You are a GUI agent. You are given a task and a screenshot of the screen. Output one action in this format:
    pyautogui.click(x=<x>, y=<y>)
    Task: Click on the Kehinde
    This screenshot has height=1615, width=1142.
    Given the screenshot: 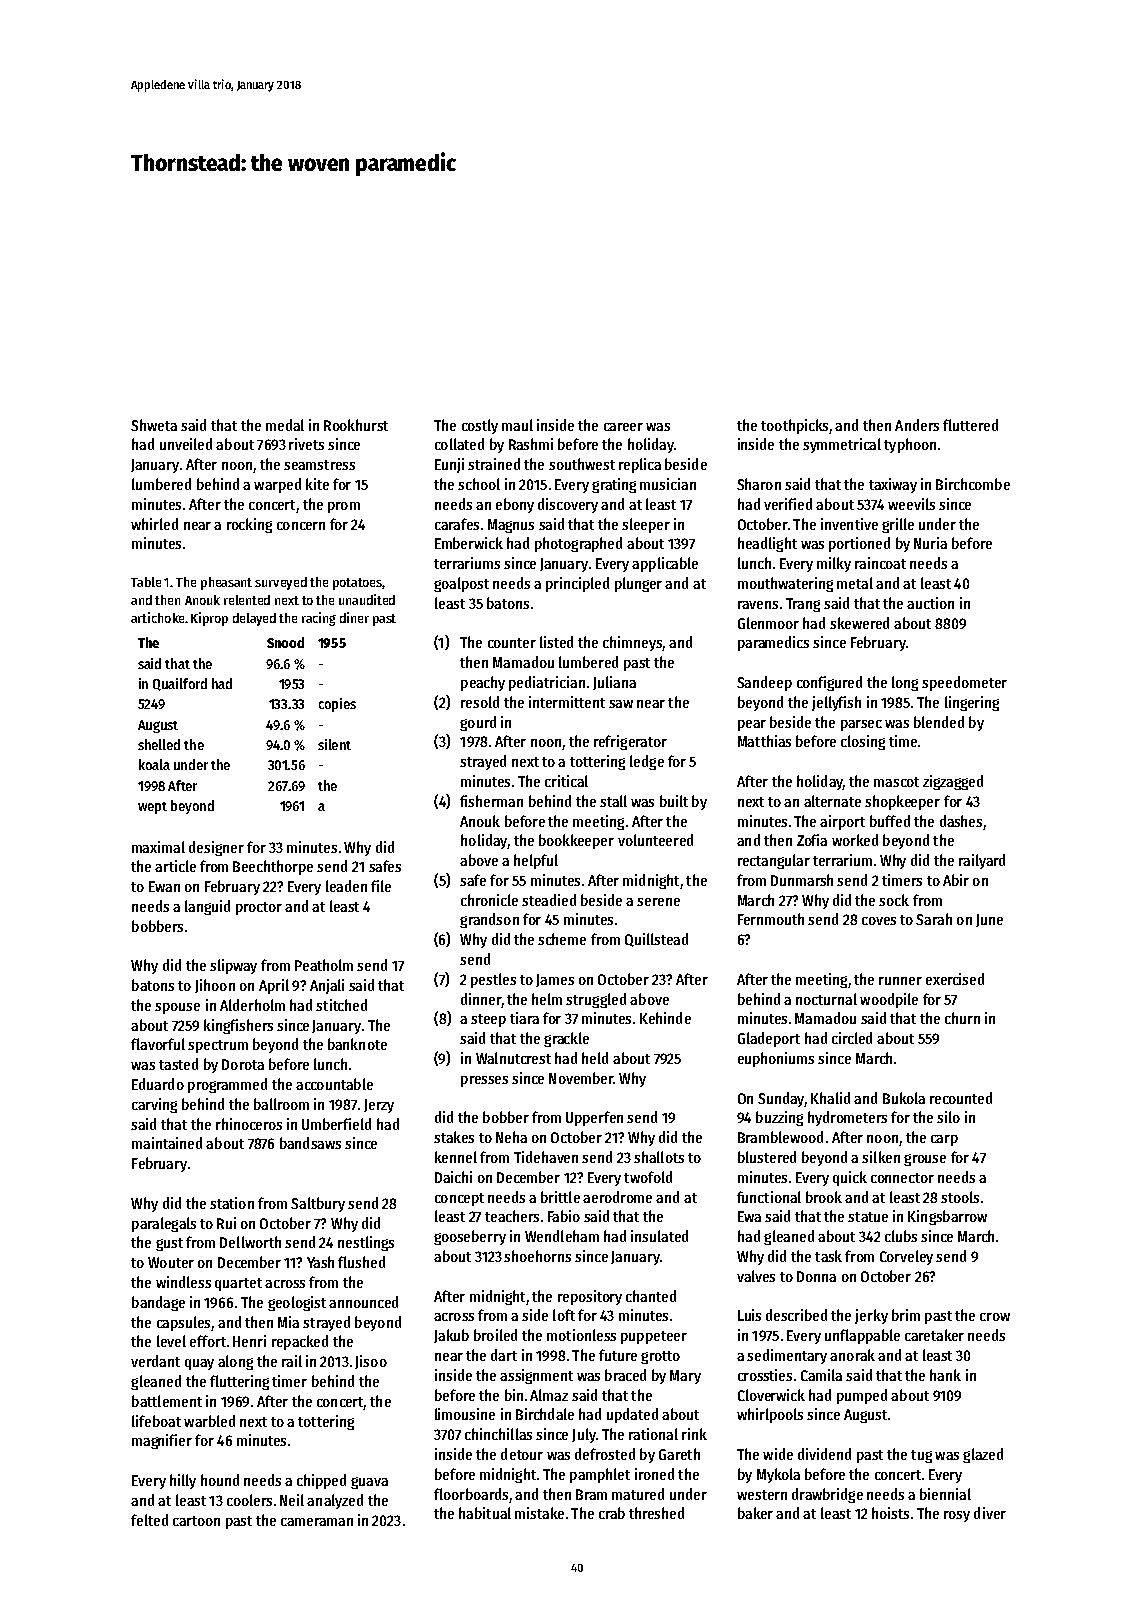 What is the action you would take?
    pyautogui.click(x=665, y=1018)
